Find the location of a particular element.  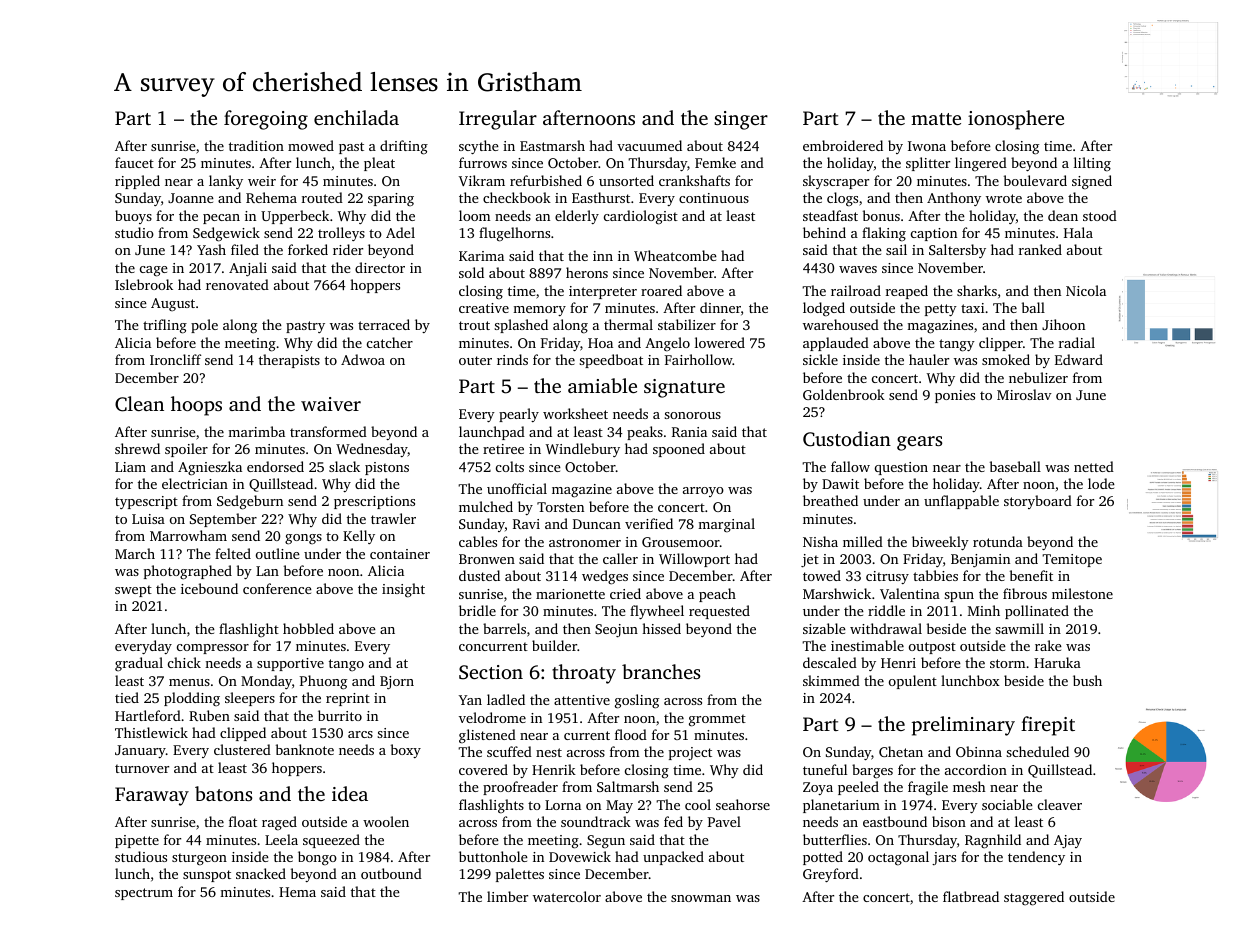

Hala is located at coordinates (1078, 232).
